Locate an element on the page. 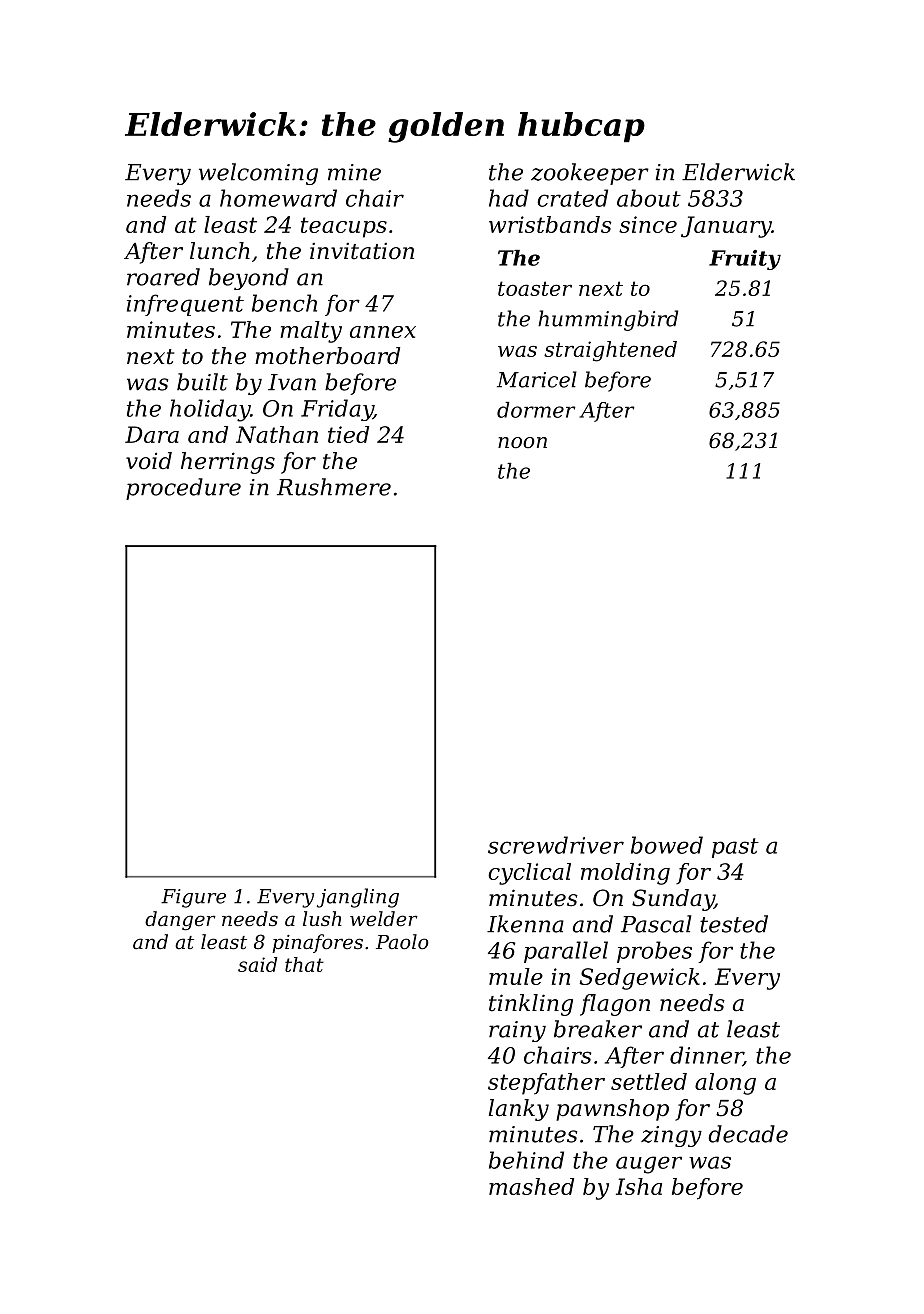  zookeeper is located at coordinates (590, 174).
